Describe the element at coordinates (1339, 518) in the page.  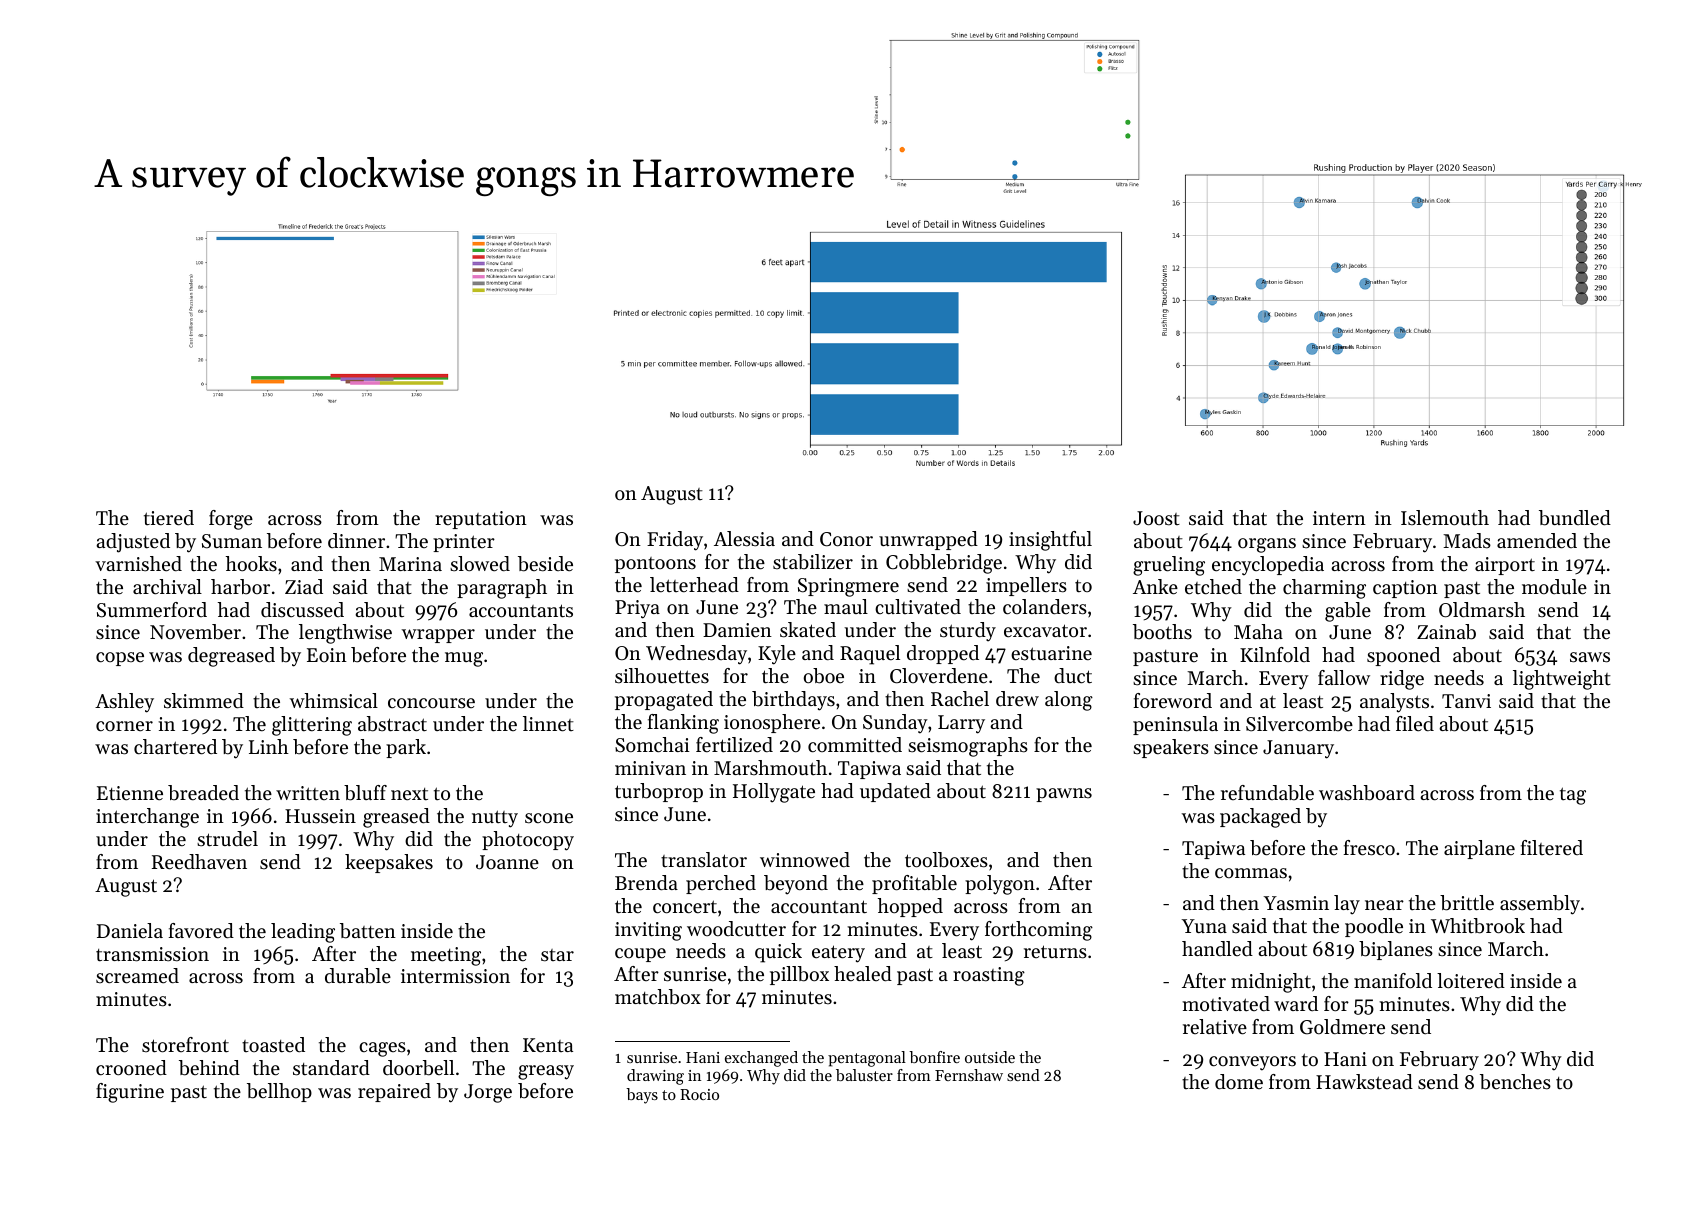
I see `intern` at that location.
